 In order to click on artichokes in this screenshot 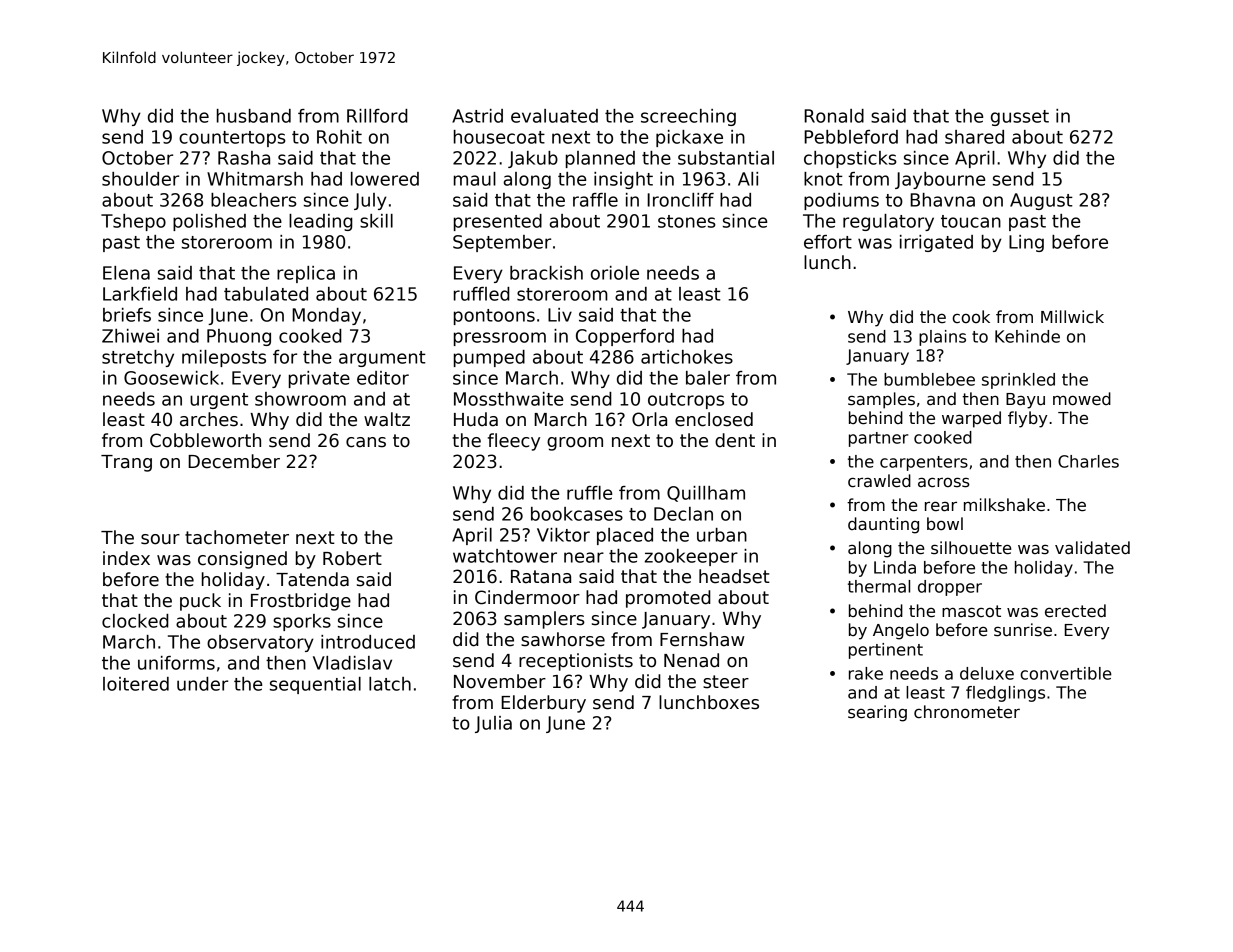, I will do `click(687, 357)`.
